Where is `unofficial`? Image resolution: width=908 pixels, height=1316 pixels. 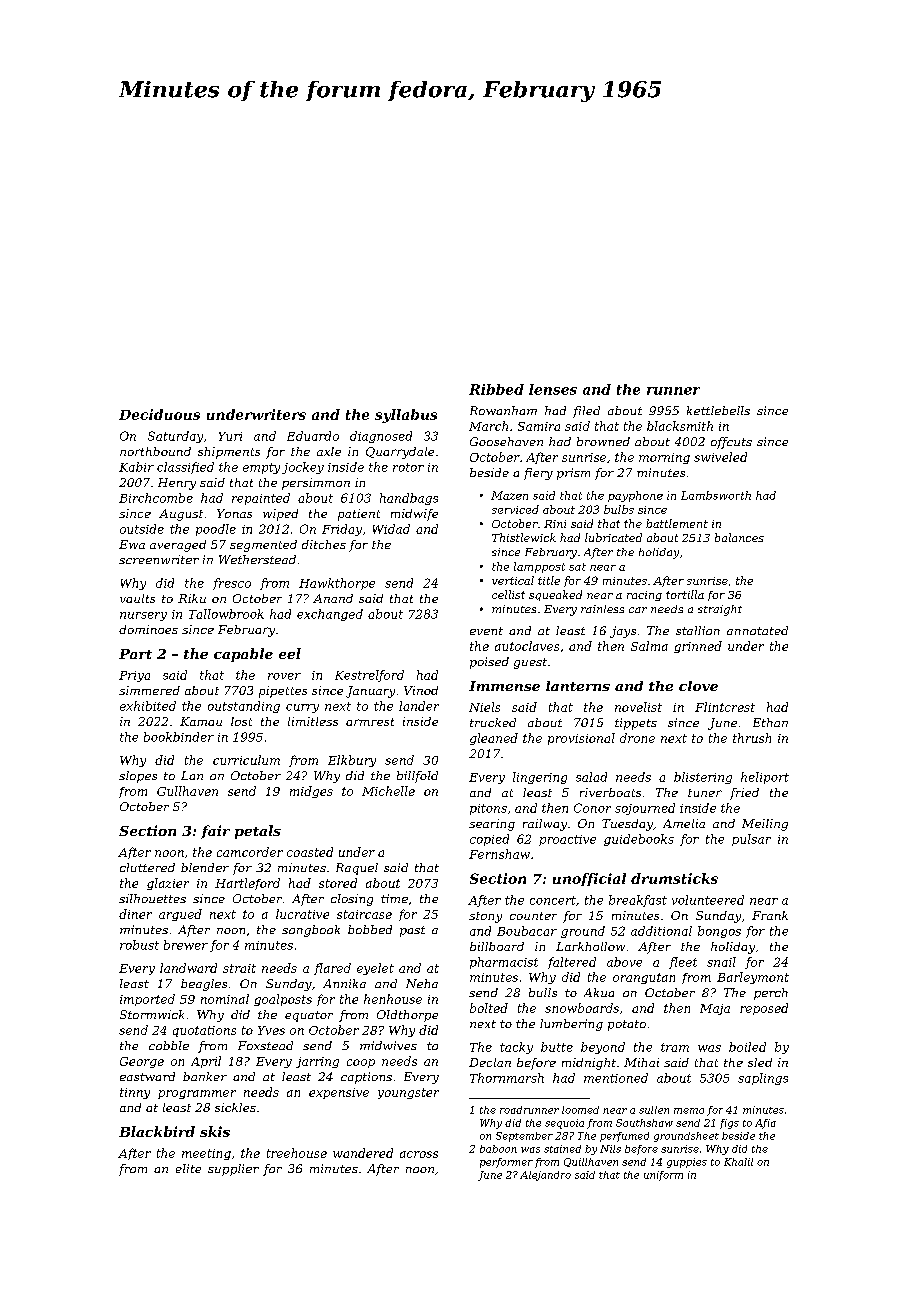
unofficial is located at coordinates (589, 879).
